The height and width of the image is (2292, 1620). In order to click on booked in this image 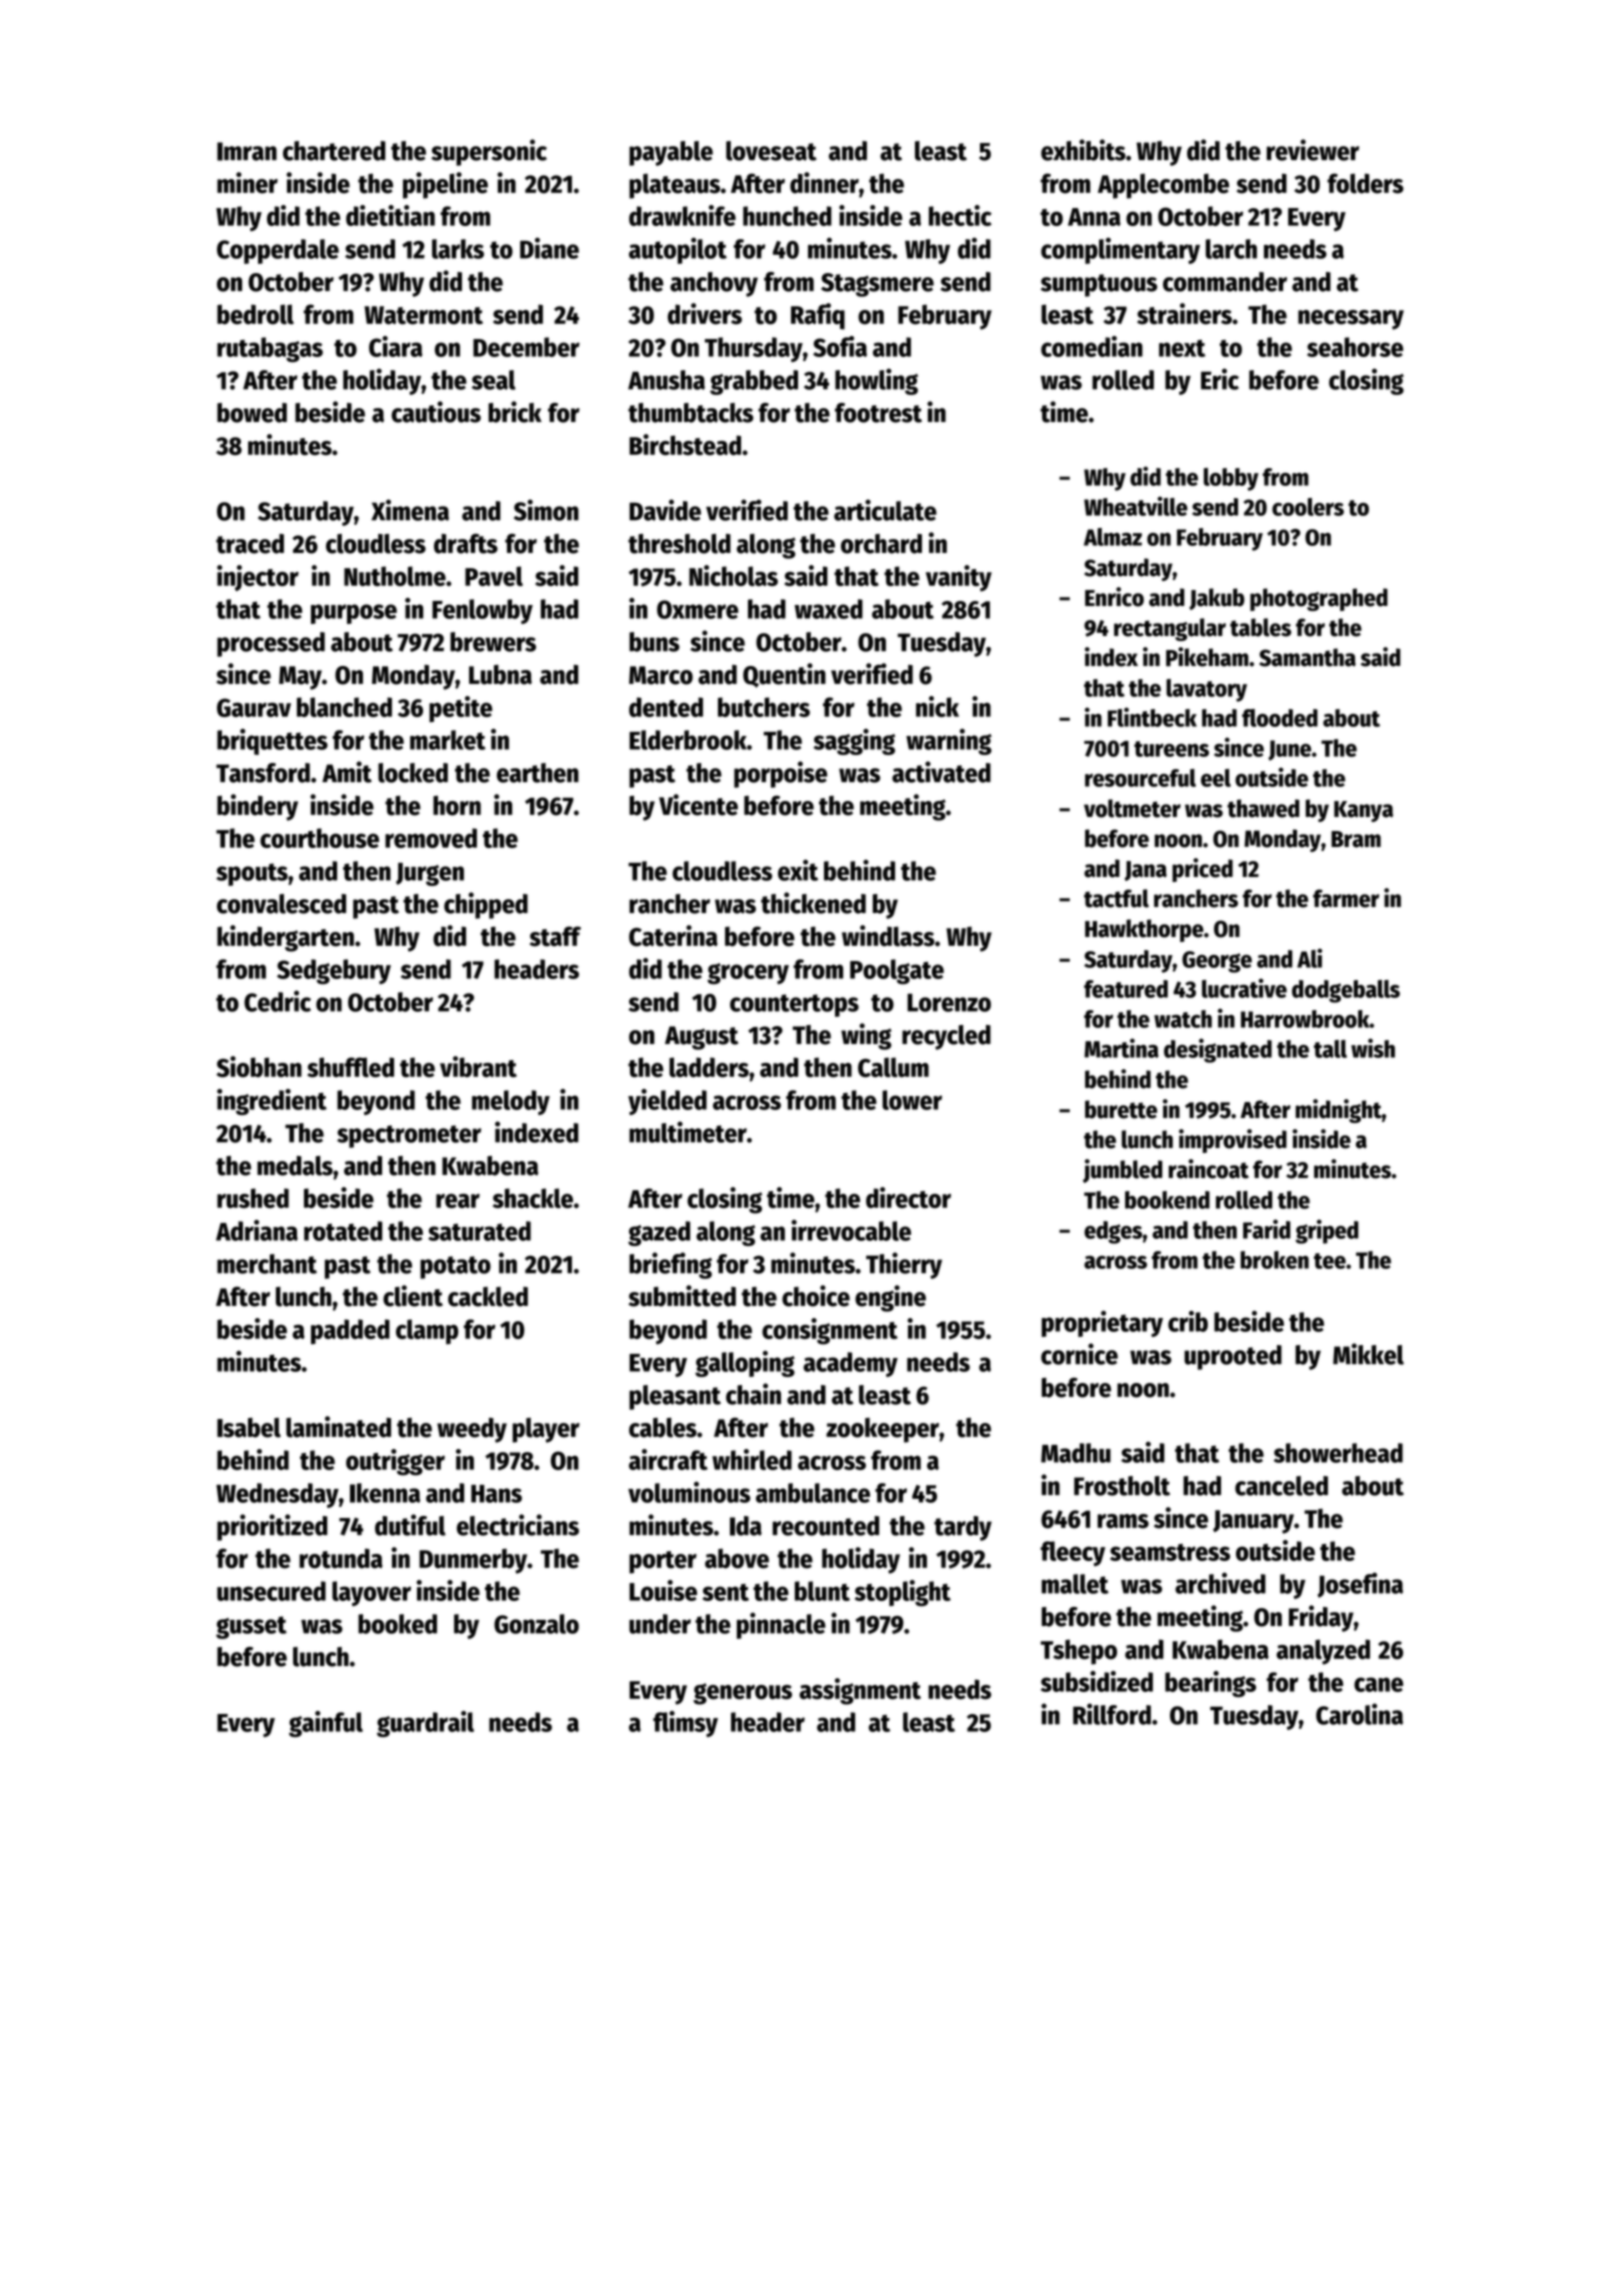, I will do `click(397, 1624)`.
